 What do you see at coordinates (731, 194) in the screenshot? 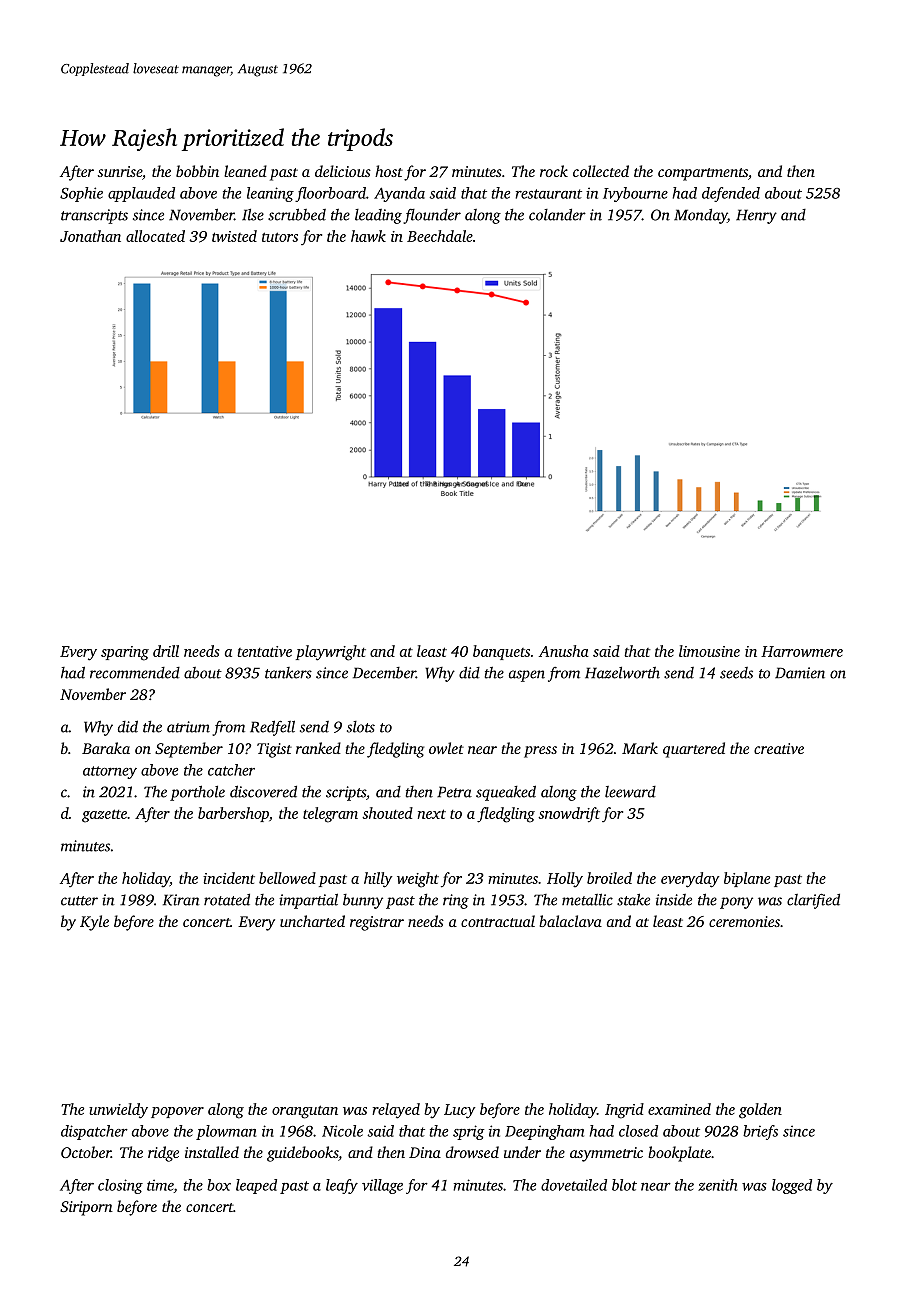
I see `defended` at bounding box center [731, 194].
